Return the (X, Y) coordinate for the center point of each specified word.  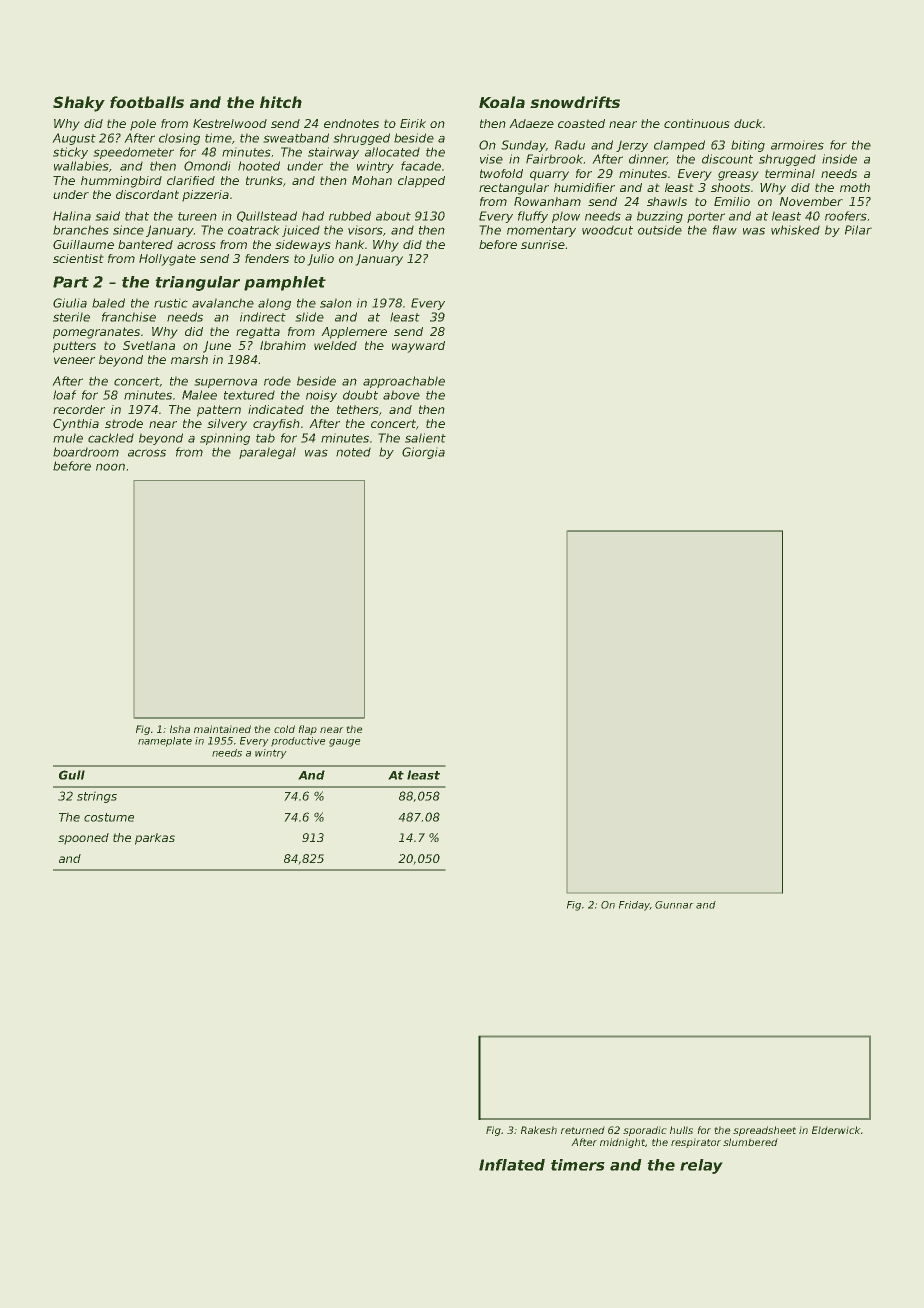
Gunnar (674, 905)
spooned (83, 839)
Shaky (79, 104)
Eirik (413, 123)
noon (110, 467)
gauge (345, 743)
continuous (697, 123)
